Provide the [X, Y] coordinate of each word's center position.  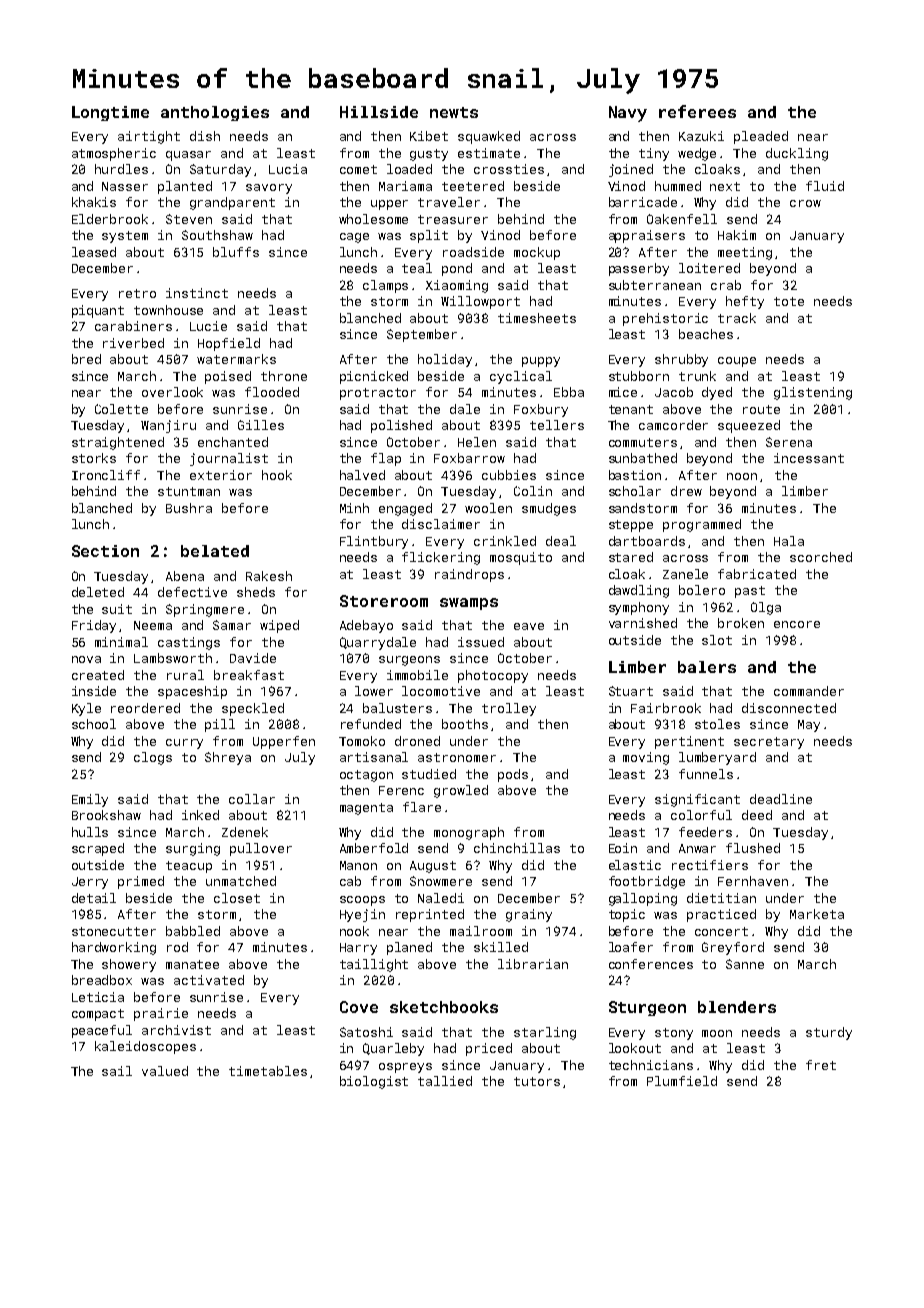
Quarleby [393, 1049]
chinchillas [517, 848]
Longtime [110, 113]
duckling [797, 154]
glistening [813, 393]
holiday [445, 360]
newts [454, 112]
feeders [705, 832]
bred [86, 359]
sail [117, 1071]
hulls [90, 832]
